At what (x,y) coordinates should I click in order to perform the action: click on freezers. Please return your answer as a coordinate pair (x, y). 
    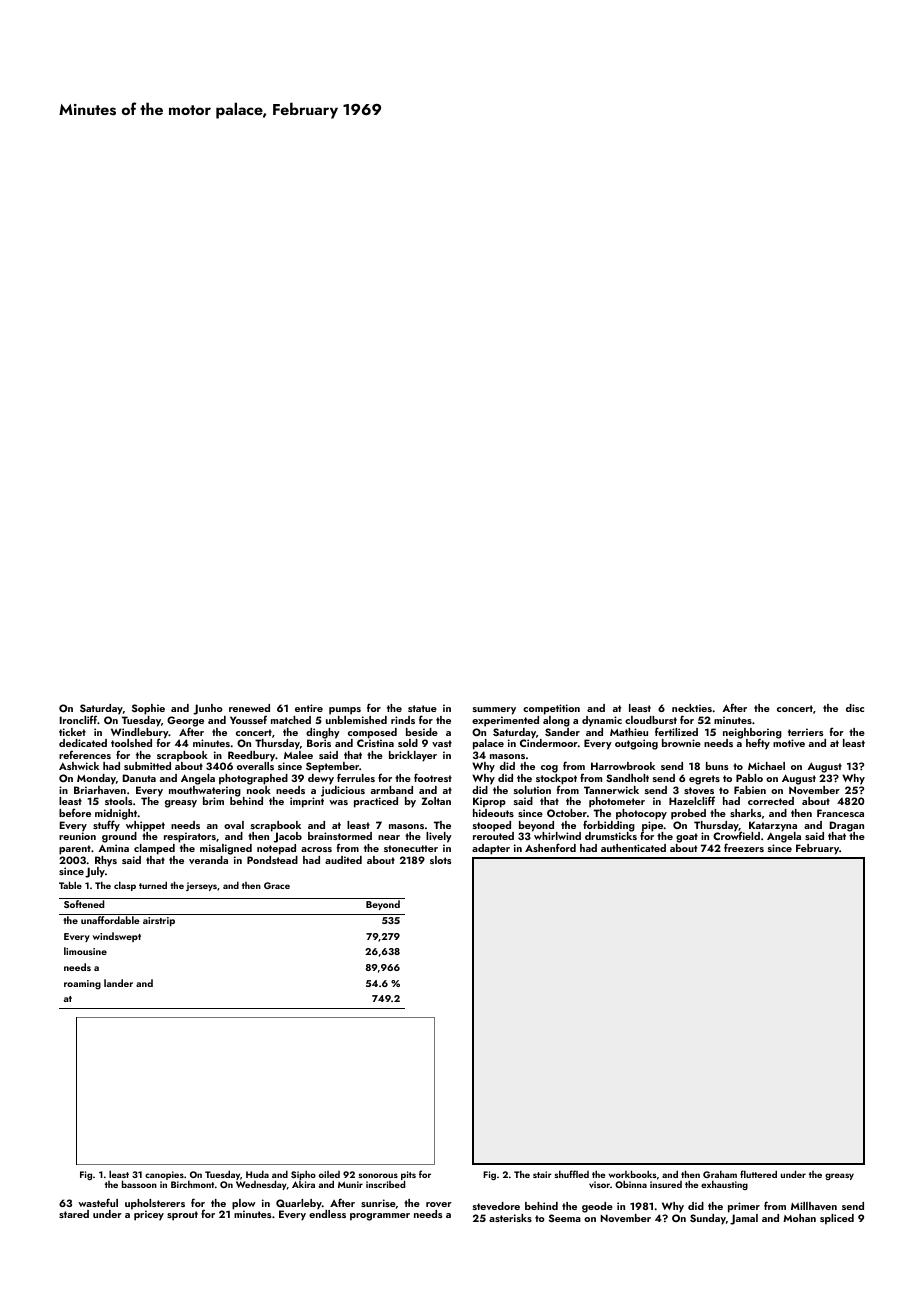
    Looking at the image, I should click on (744, 847).
